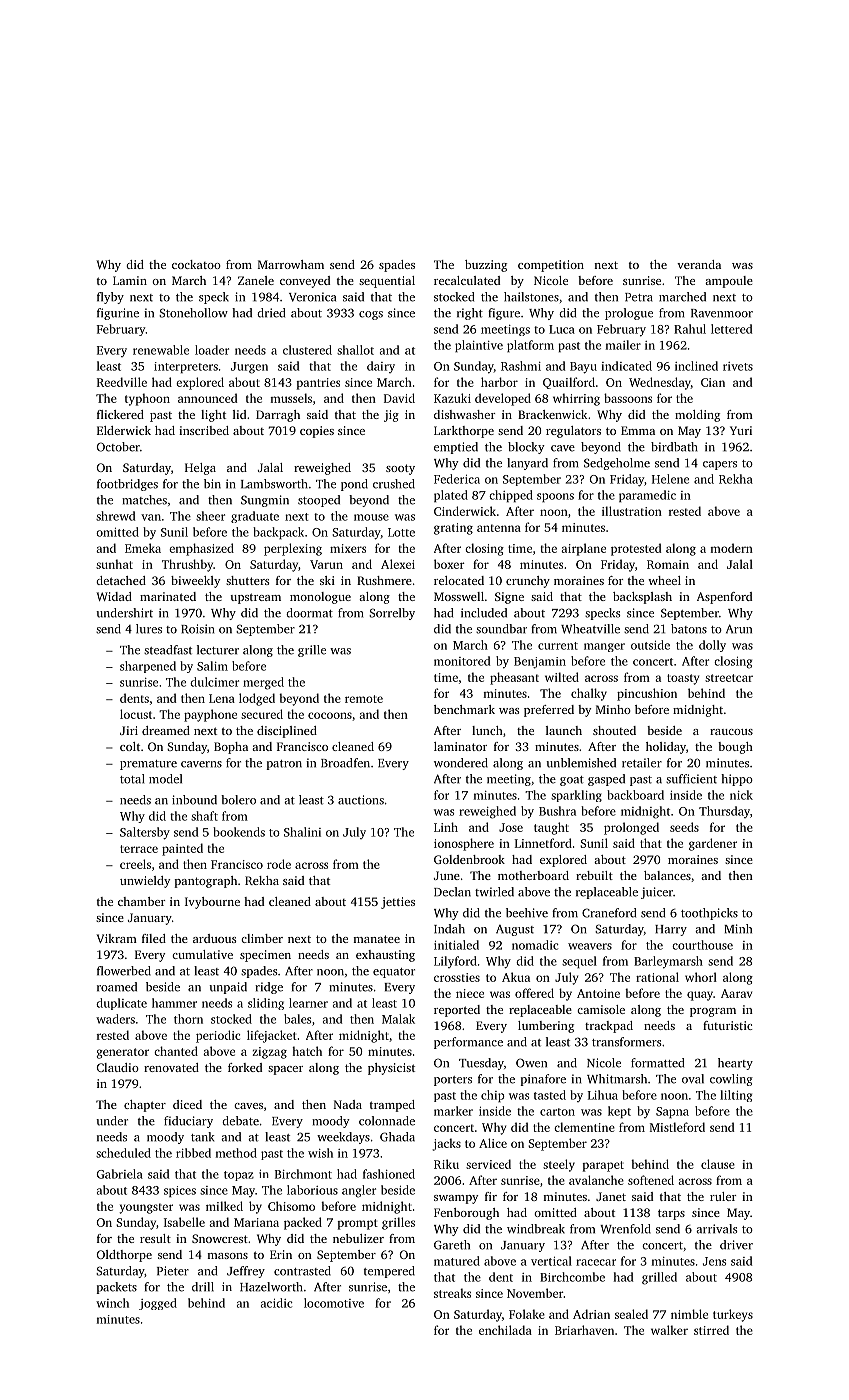 Image resolution: width=849 pixels, height=1400 pixels. What do you see at coordinates (486, 266) in the image?
I see `buzzing` at bounding box center [486, 266].
